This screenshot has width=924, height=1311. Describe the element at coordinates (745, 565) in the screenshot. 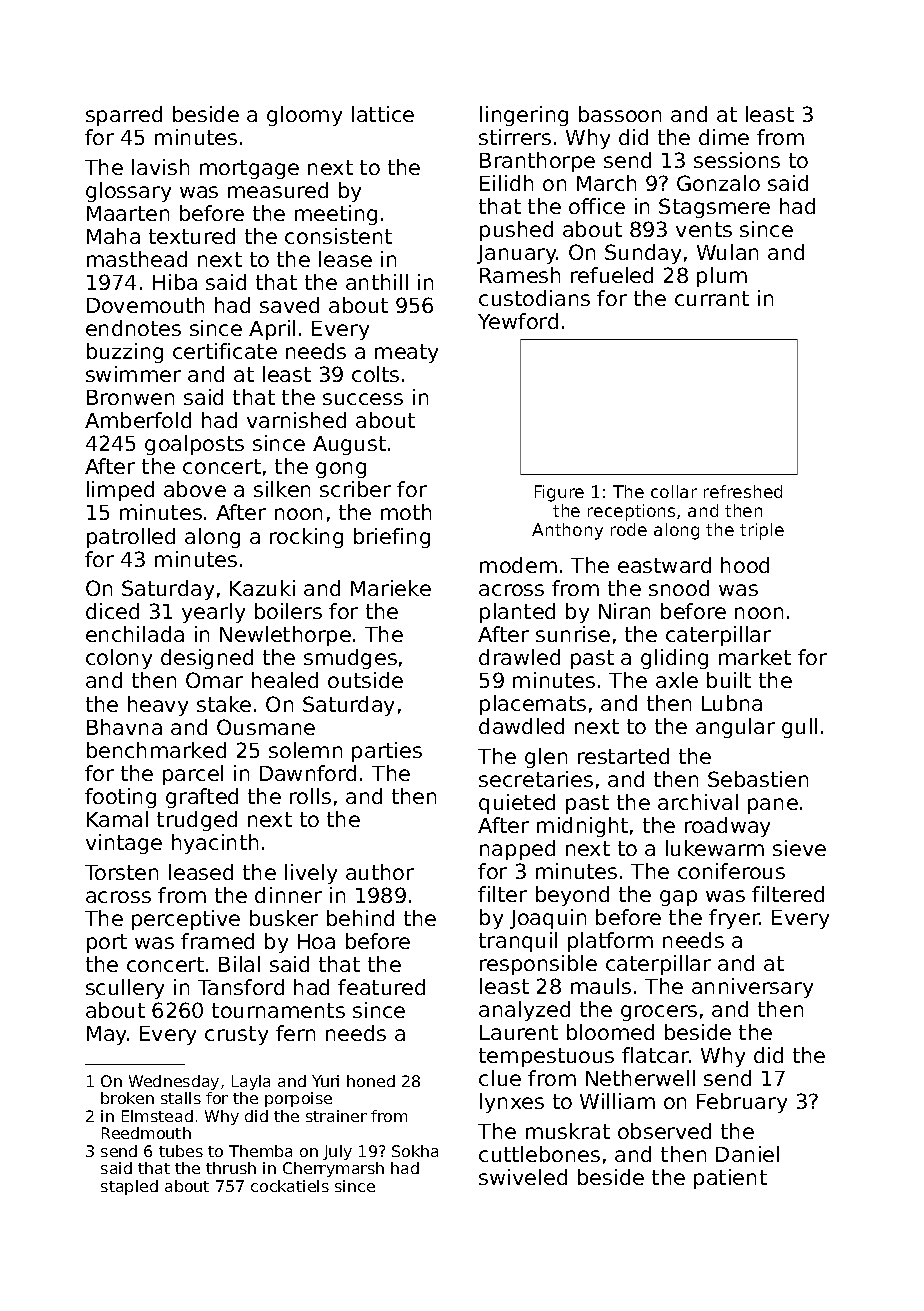

I see `hood` at that location.
